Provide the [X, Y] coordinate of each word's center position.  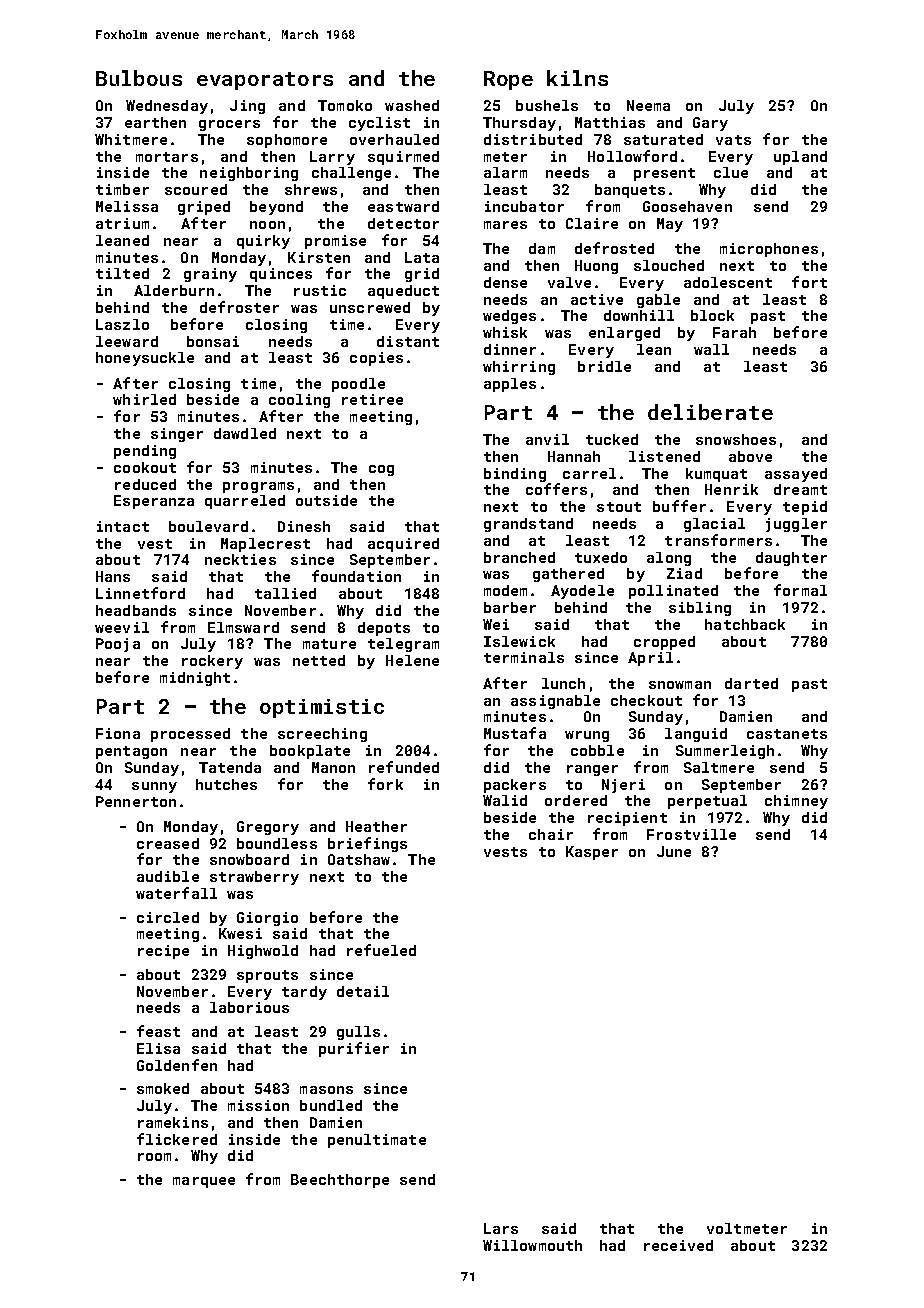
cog [381, 470]
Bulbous [139, 78]
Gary [710, 124]
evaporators [265, 81]
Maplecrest [265, 545]
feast [158, 1031]
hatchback [745, 624]
